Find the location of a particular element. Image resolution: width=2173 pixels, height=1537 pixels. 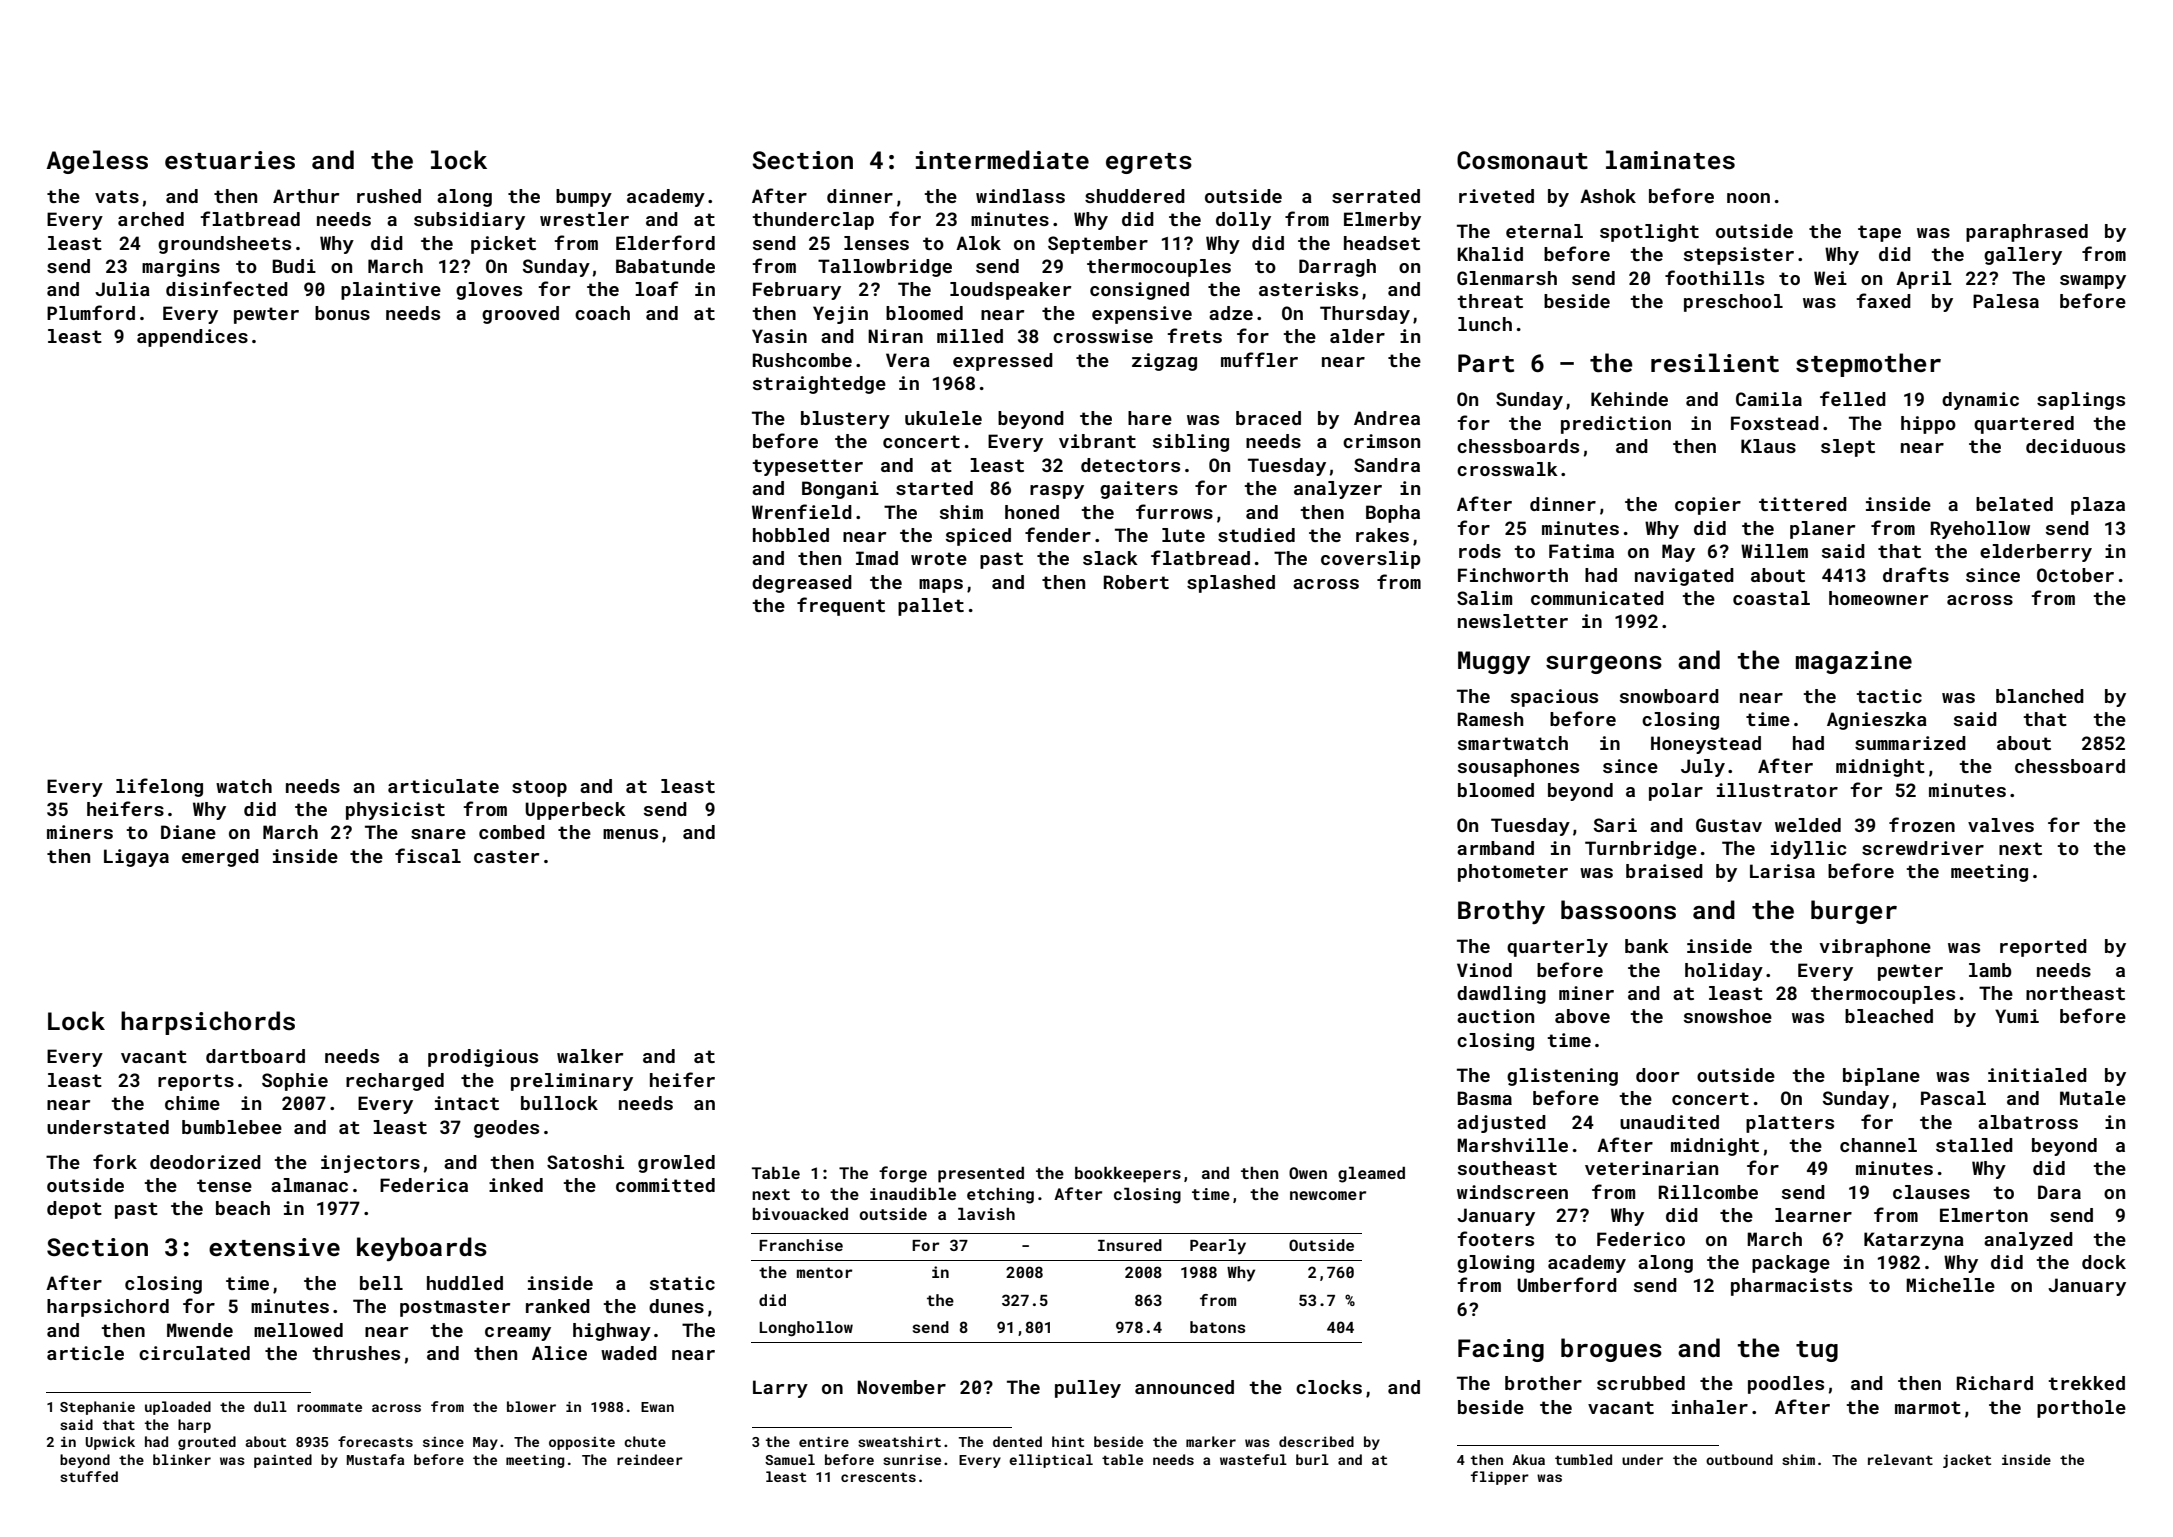

unaudited is located at coordinates (1669, 1122).
